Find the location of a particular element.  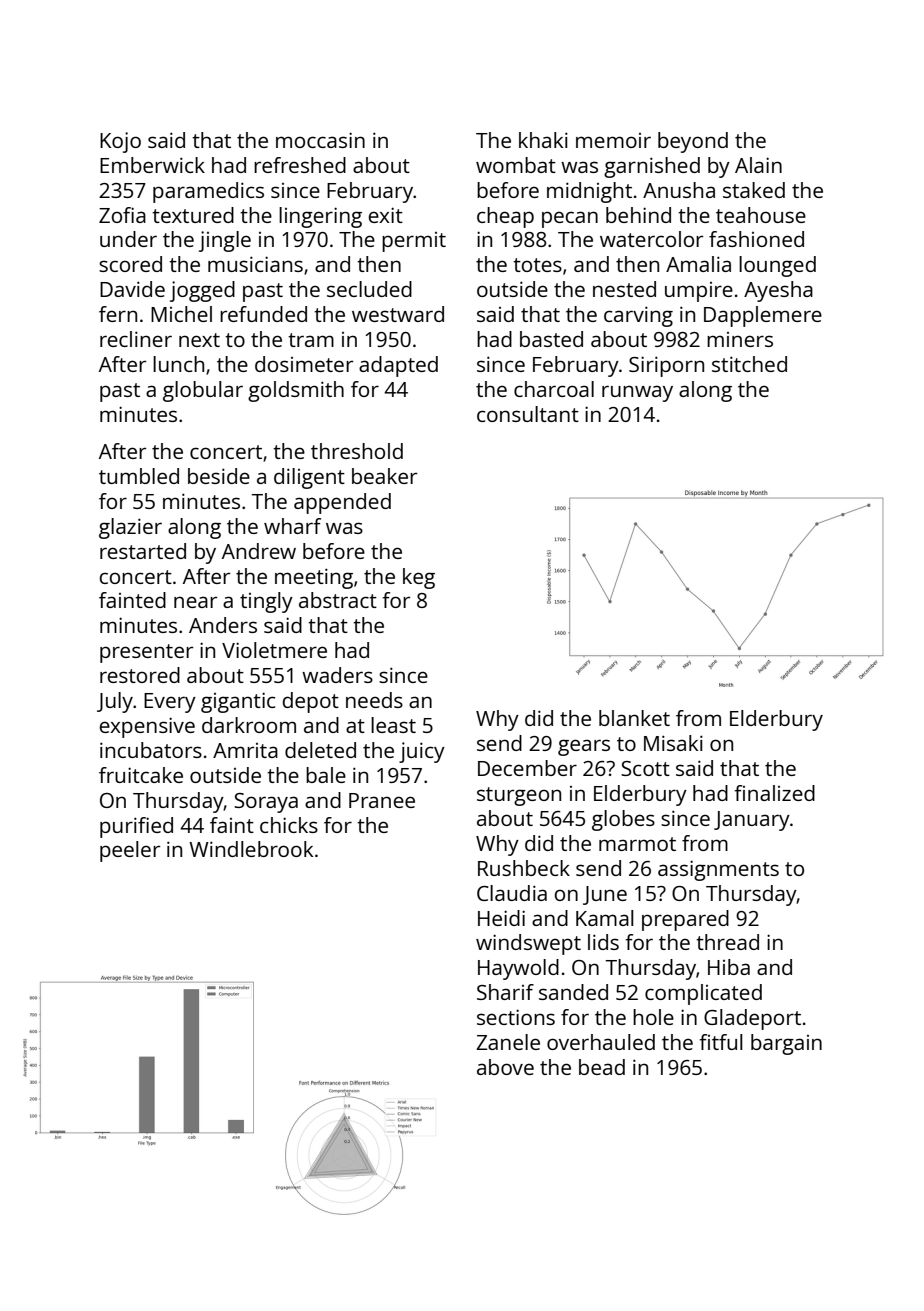

keg is located at coordinates (419, 578).
